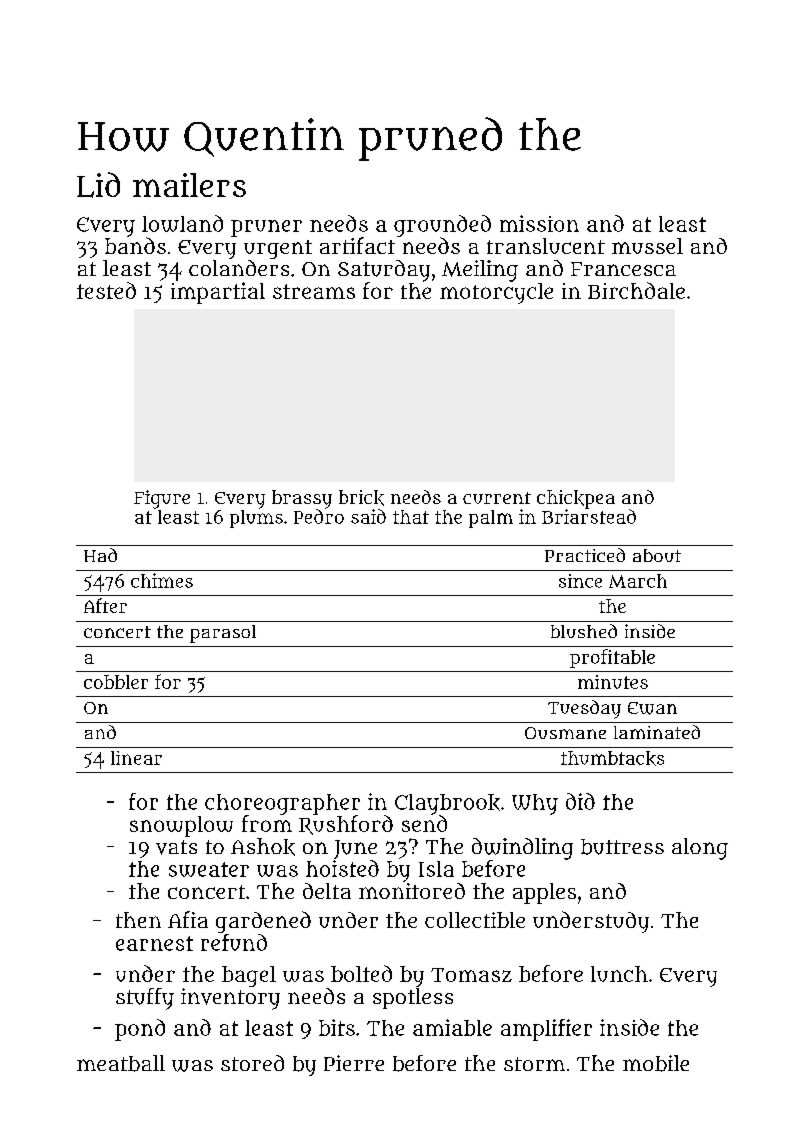 Image resolution: width=809 pixels, height=1148 pixels. I want to click on Birchdale, so click(636, 290).
